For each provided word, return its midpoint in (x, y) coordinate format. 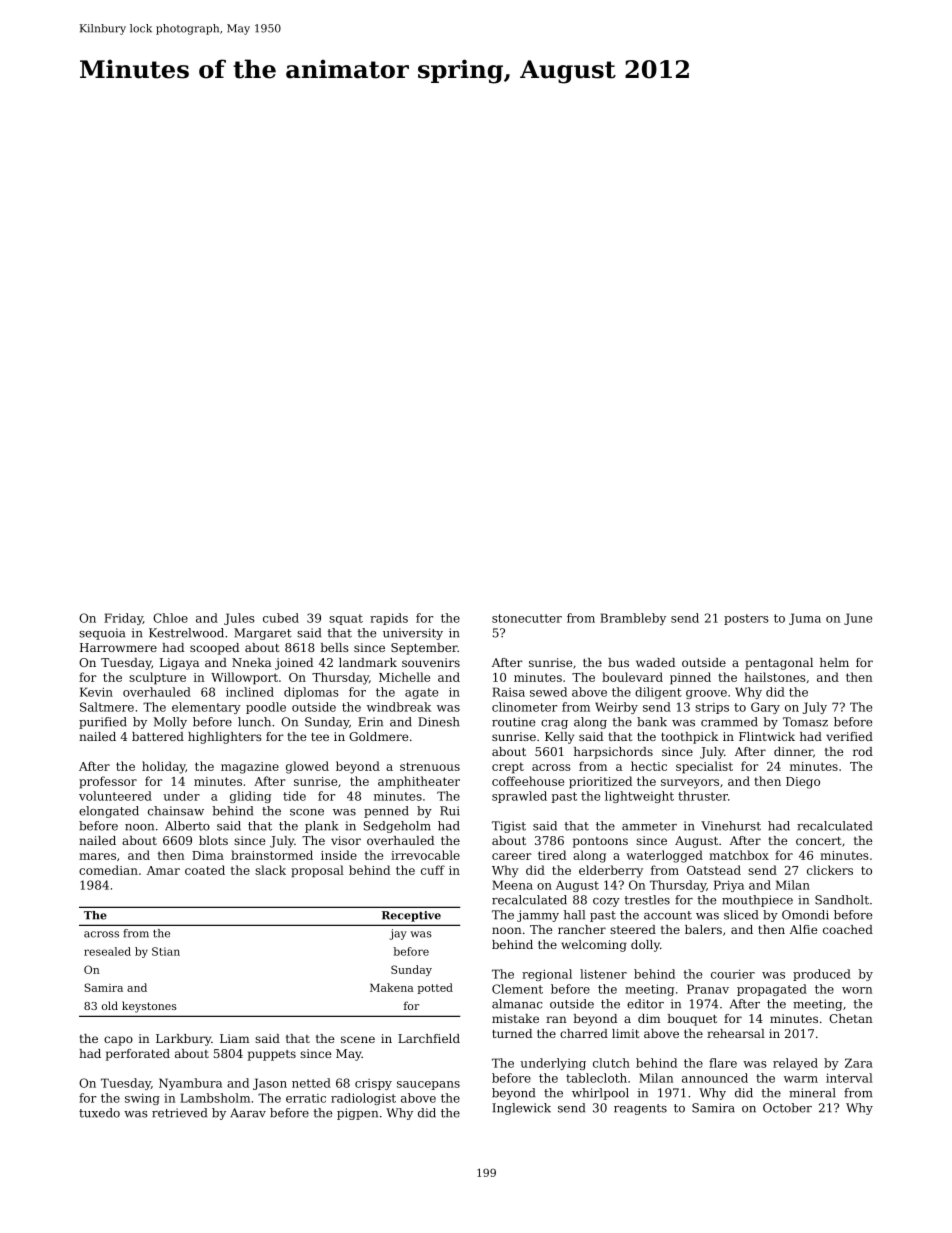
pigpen (357, 1114)
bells (334, 647)
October (787, 1108)
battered (158, 736)
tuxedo (99, 1113)
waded (655, 662)
